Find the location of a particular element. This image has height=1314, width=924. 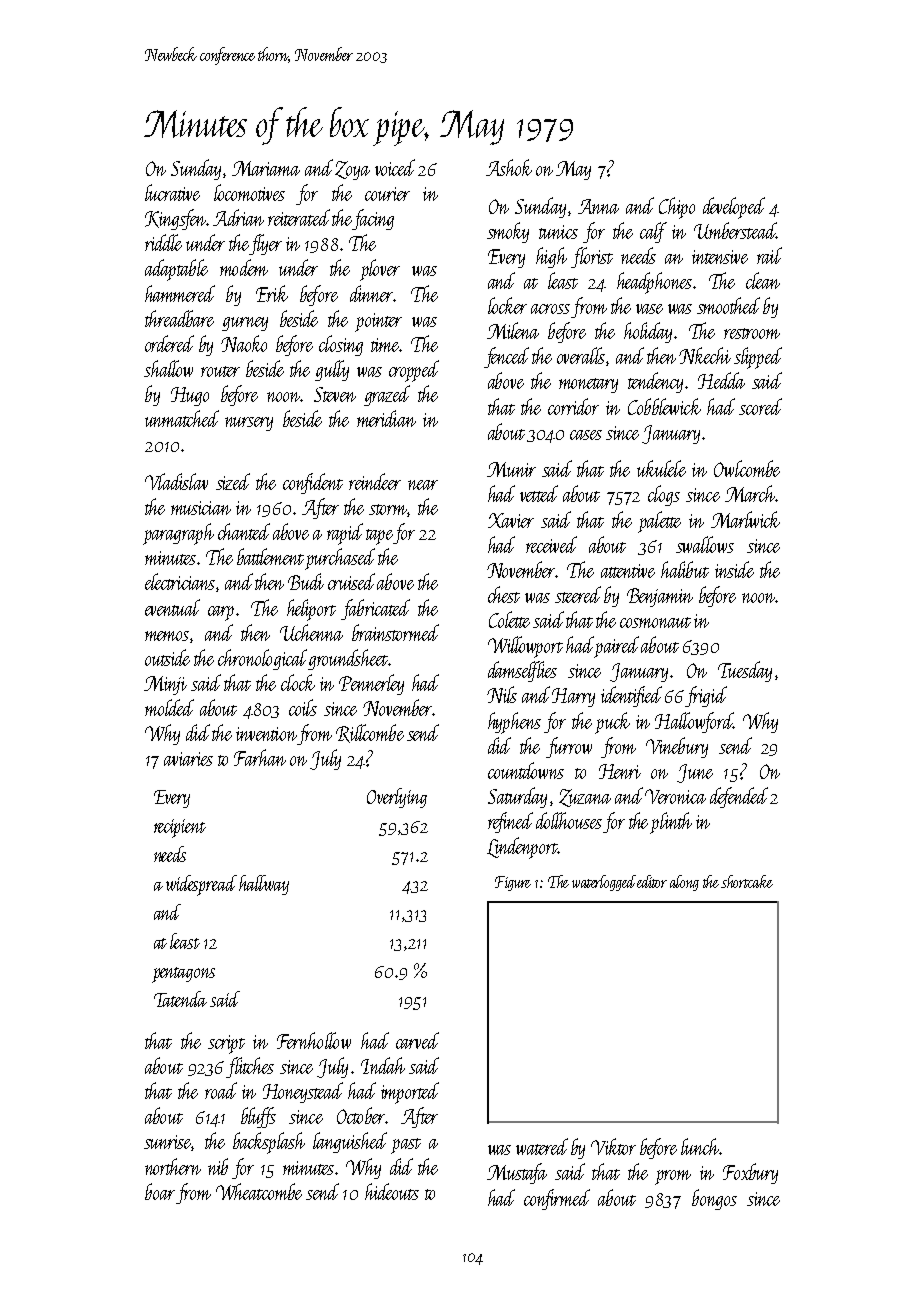

tape is located at coordinates (379, 537).
